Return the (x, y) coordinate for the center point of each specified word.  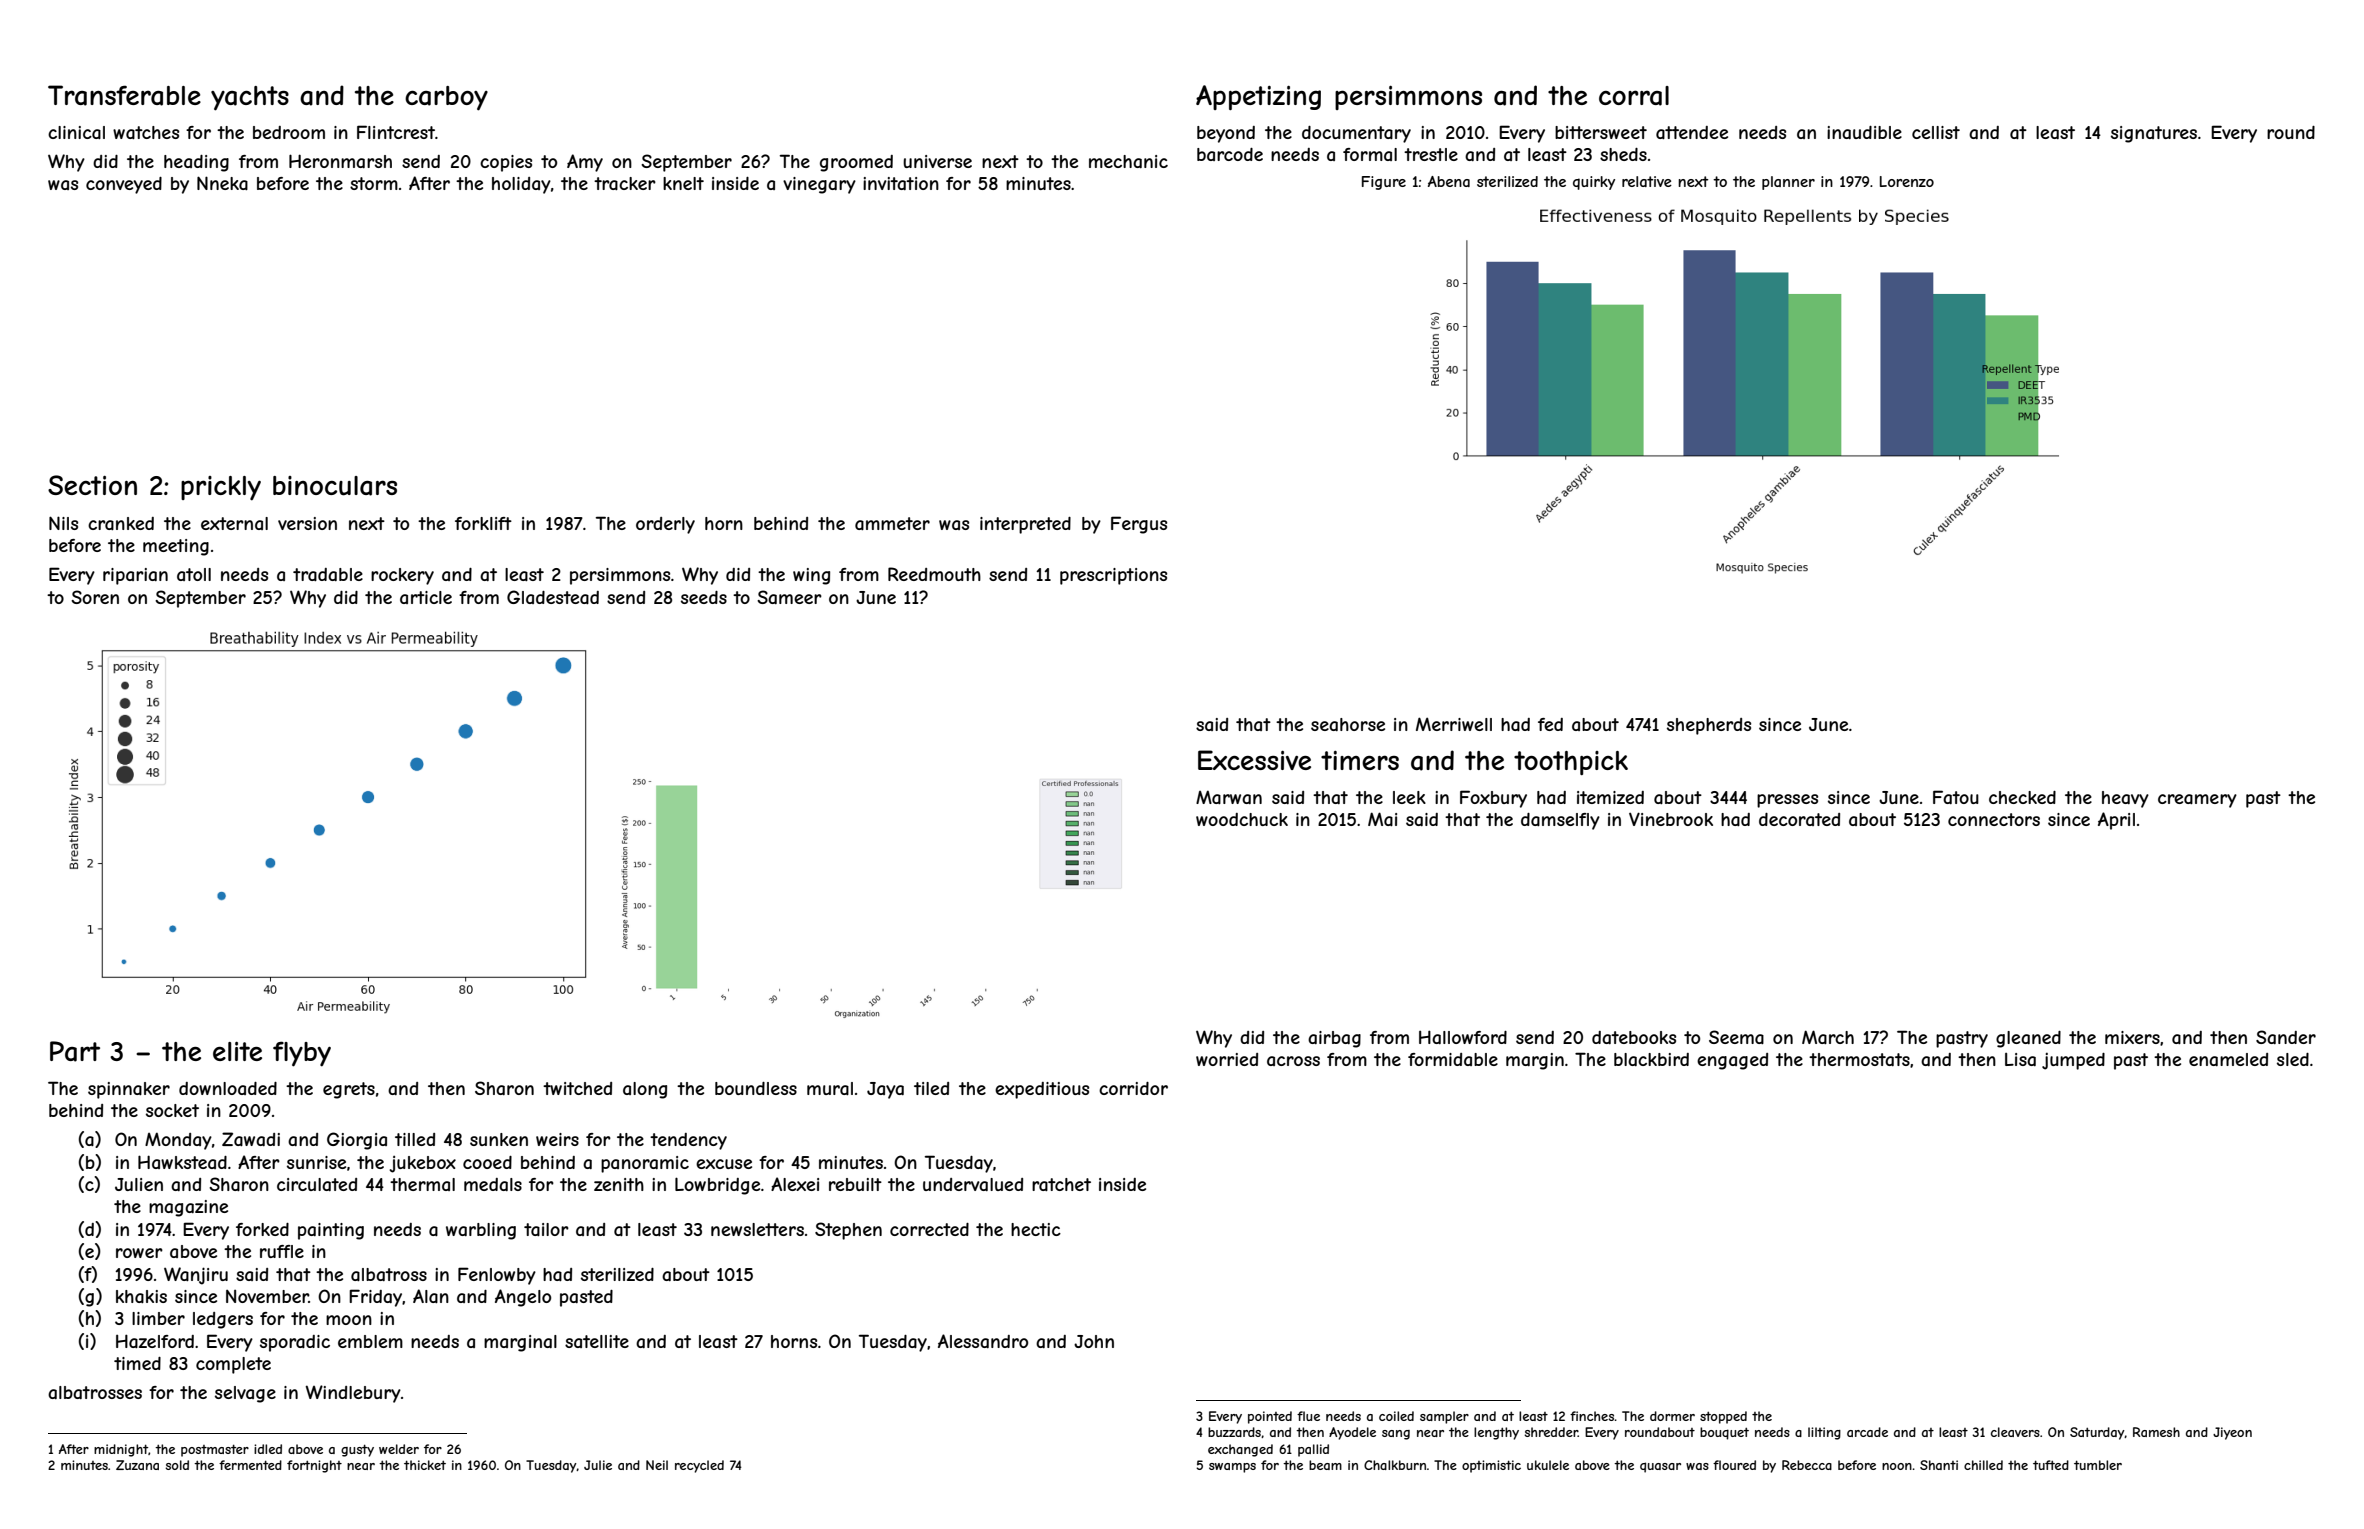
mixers (2132, 1037)
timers (1360, 760)
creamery (2197, 801)
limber (158, 1318)
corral (1634, 96)
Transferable (124, 95)
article (426, 597)
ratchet (1061, 1184)
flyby (302, 1054)
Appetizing (1258, 97)
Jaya (885, 1090)
